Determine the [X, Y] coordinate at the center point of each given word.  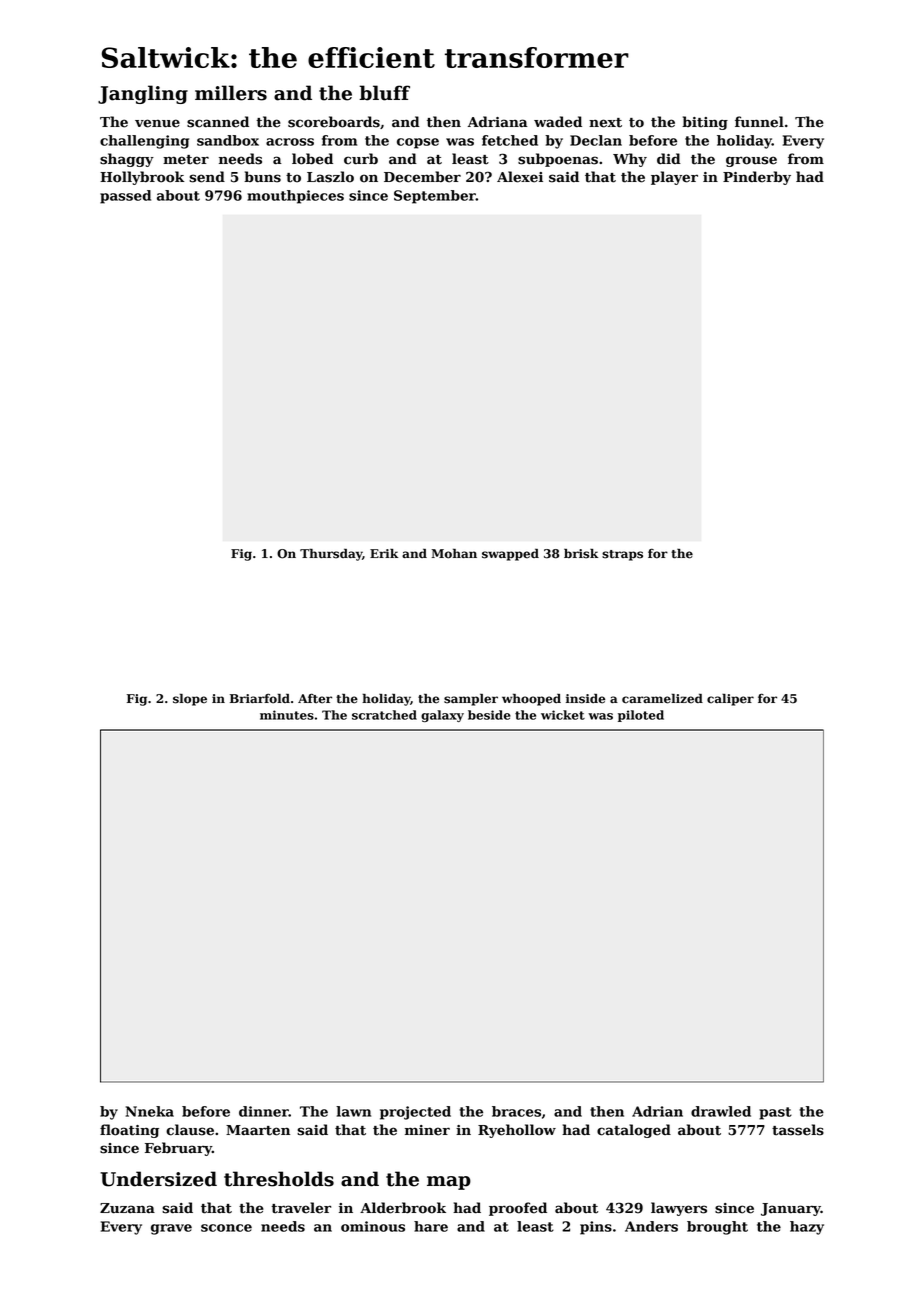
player [674, 178]
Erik [384, 553]
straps [622, 555]
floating [129, 1131]
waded [558, 122]
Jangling [143, 94]
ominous [373, 1226]
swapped [510, 555]
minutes [287, 715]
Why [630, 160]
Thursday [331, 554]
